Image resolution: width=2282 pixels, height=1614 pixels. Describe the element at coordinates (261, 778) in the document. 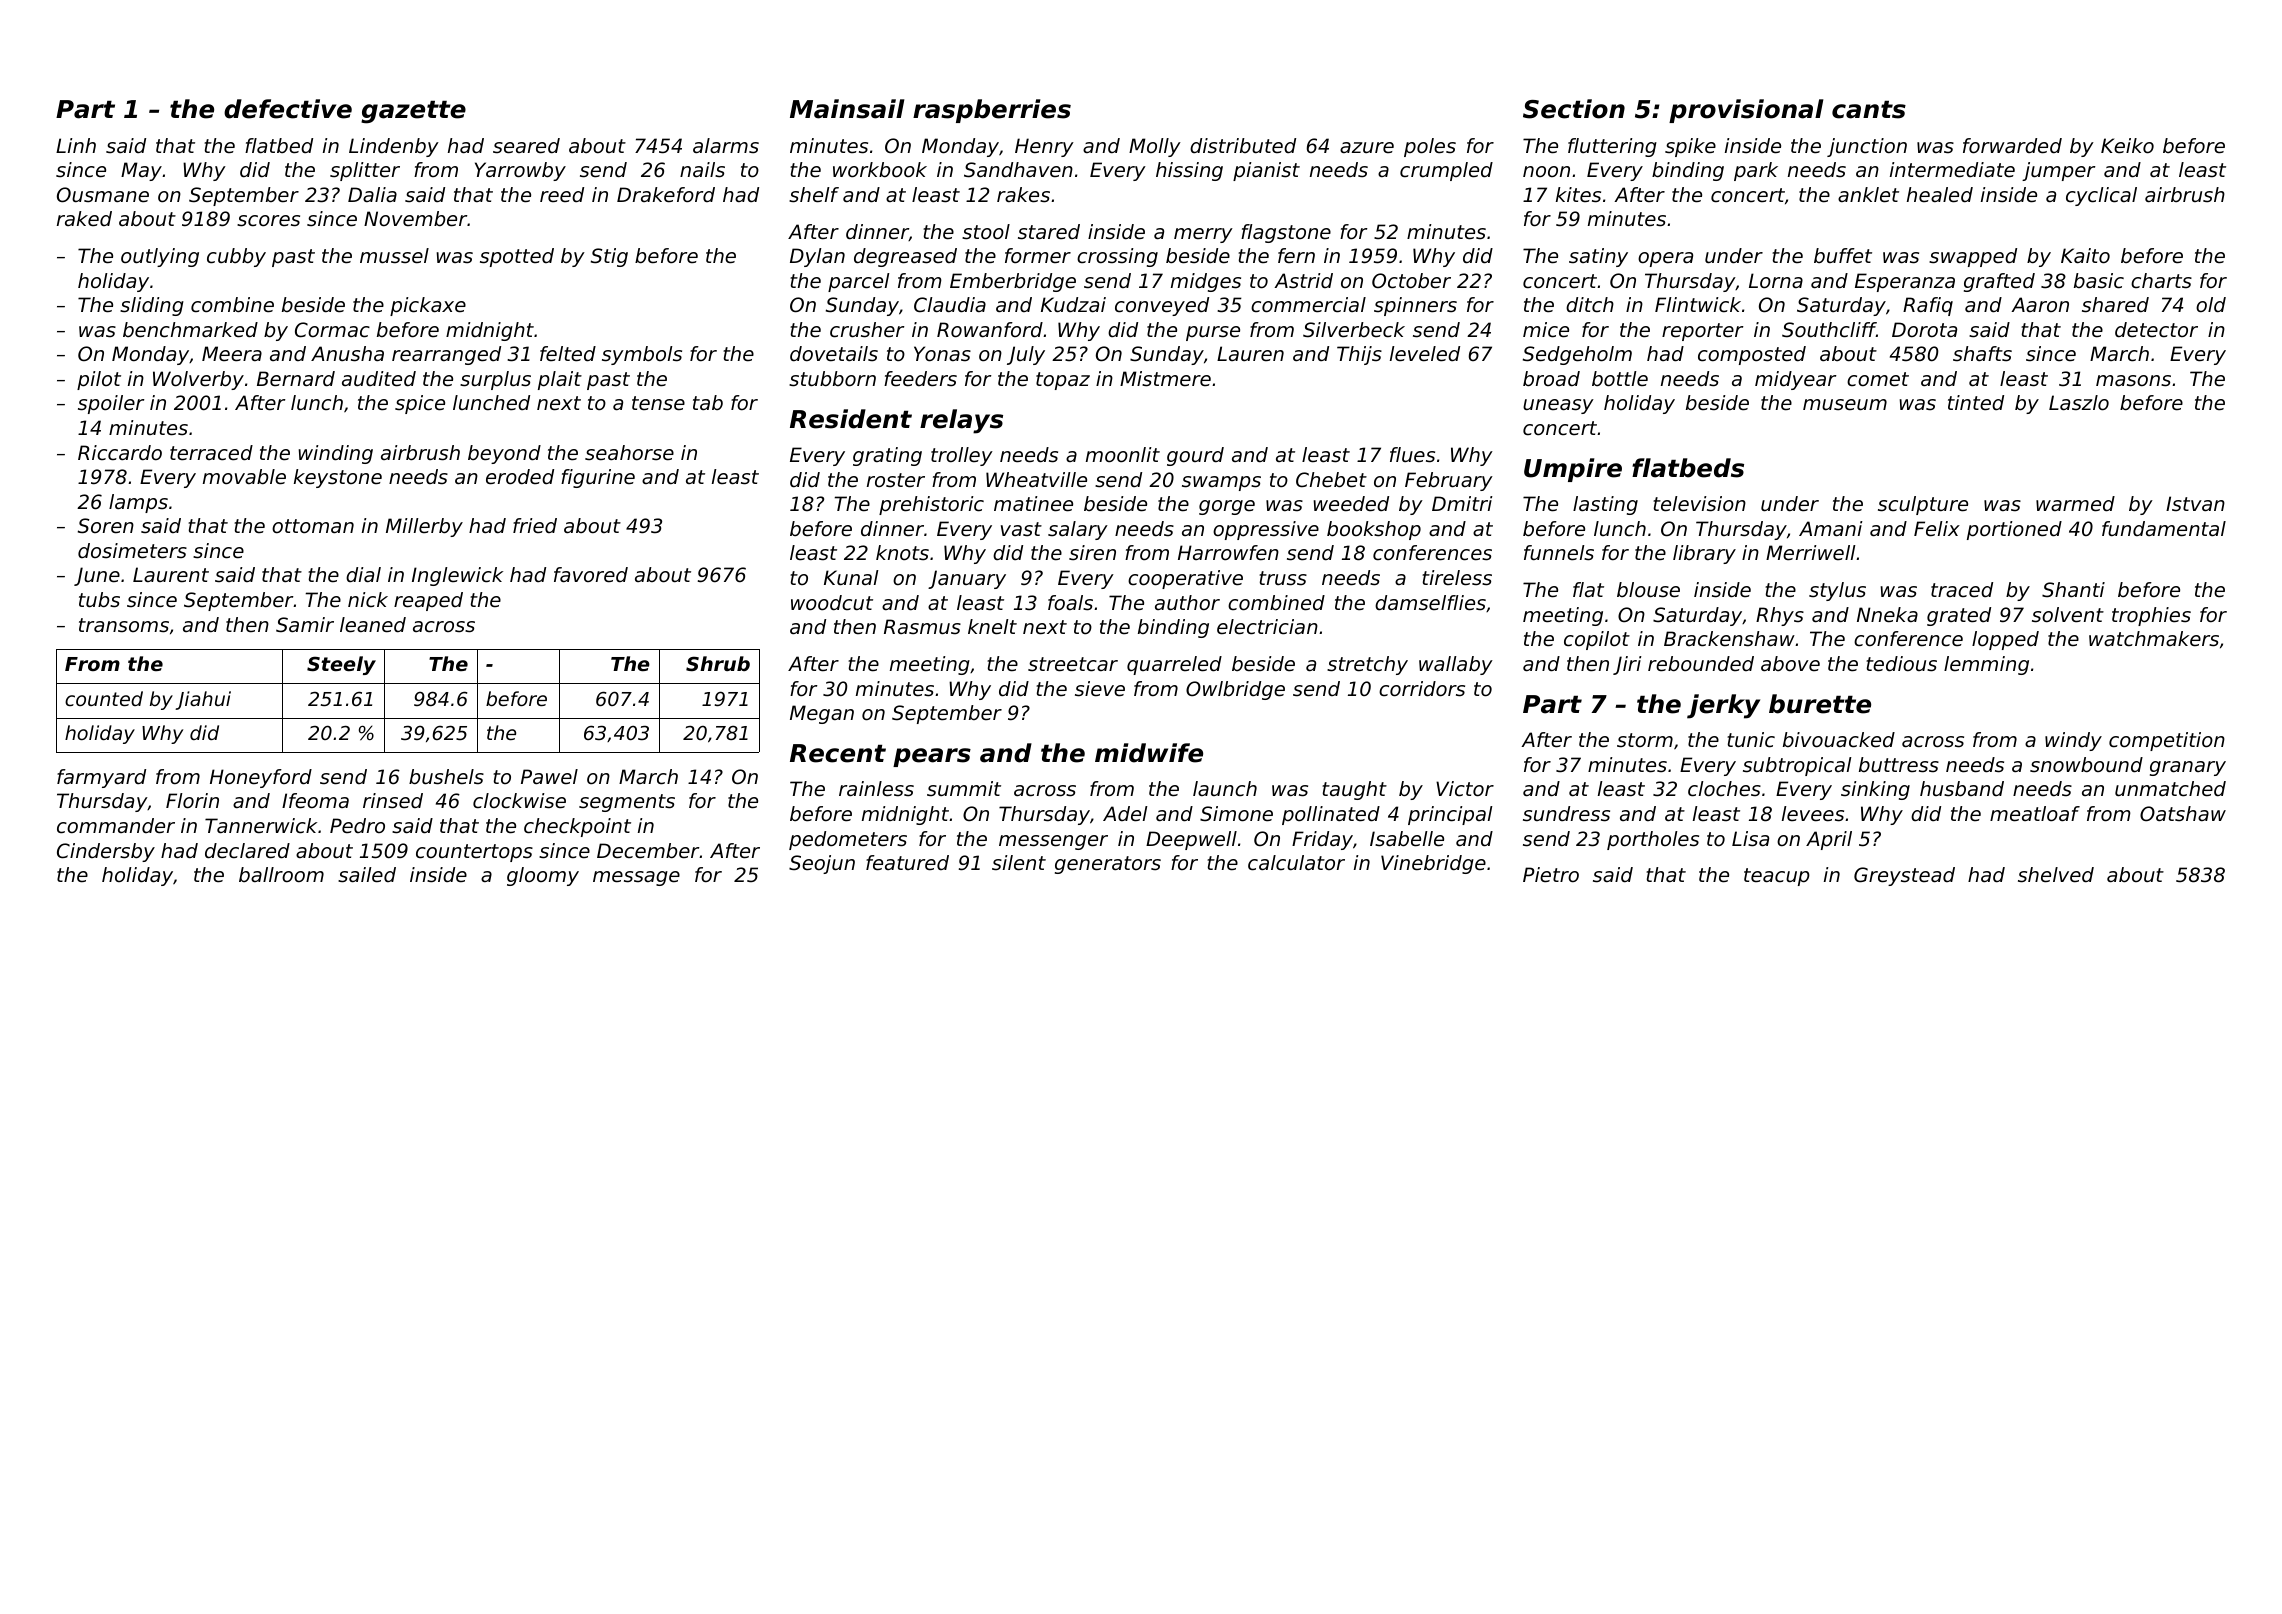

I see `Honeyford` at that location.
